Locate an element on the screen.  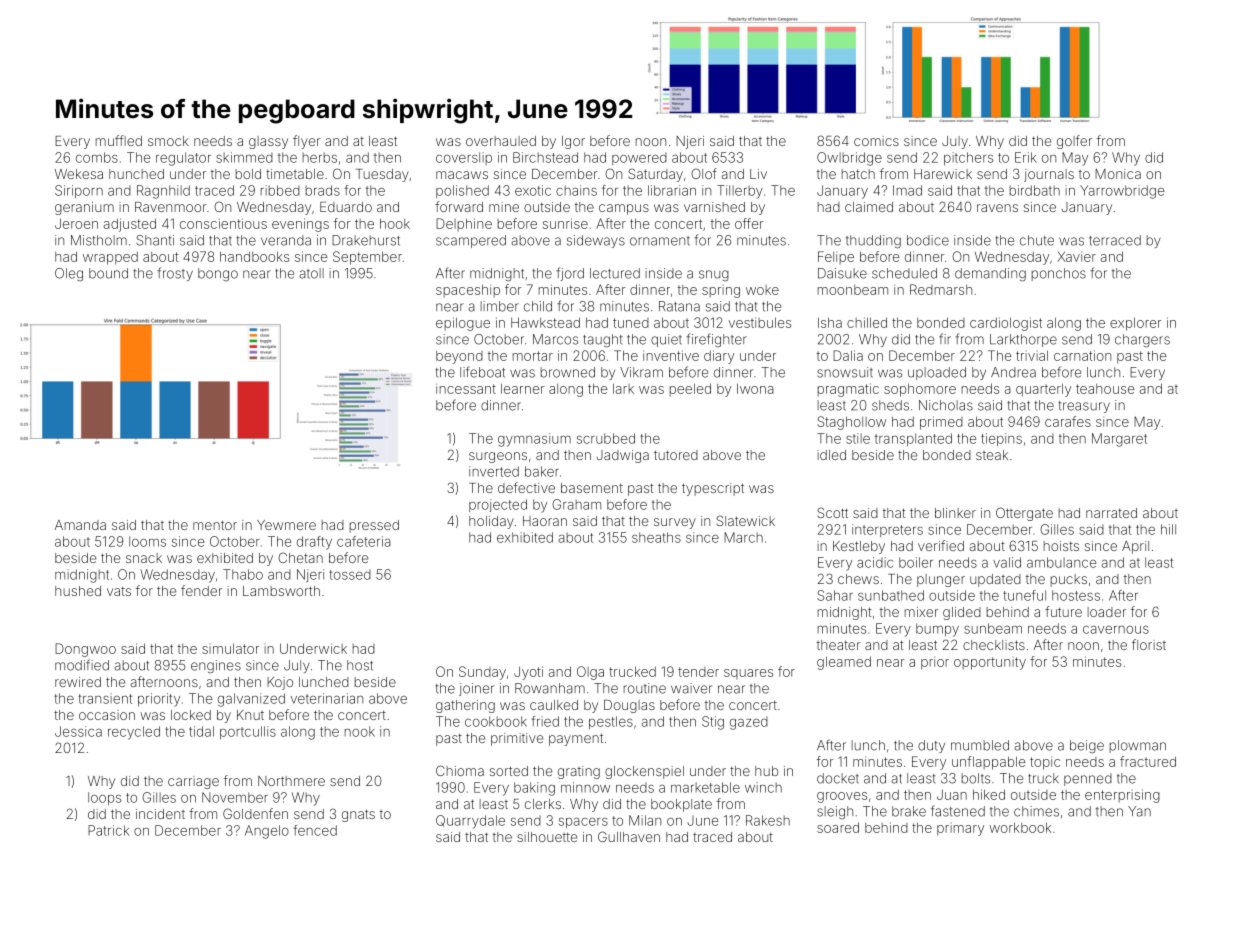
diary is located at coordinates (719, 357).
